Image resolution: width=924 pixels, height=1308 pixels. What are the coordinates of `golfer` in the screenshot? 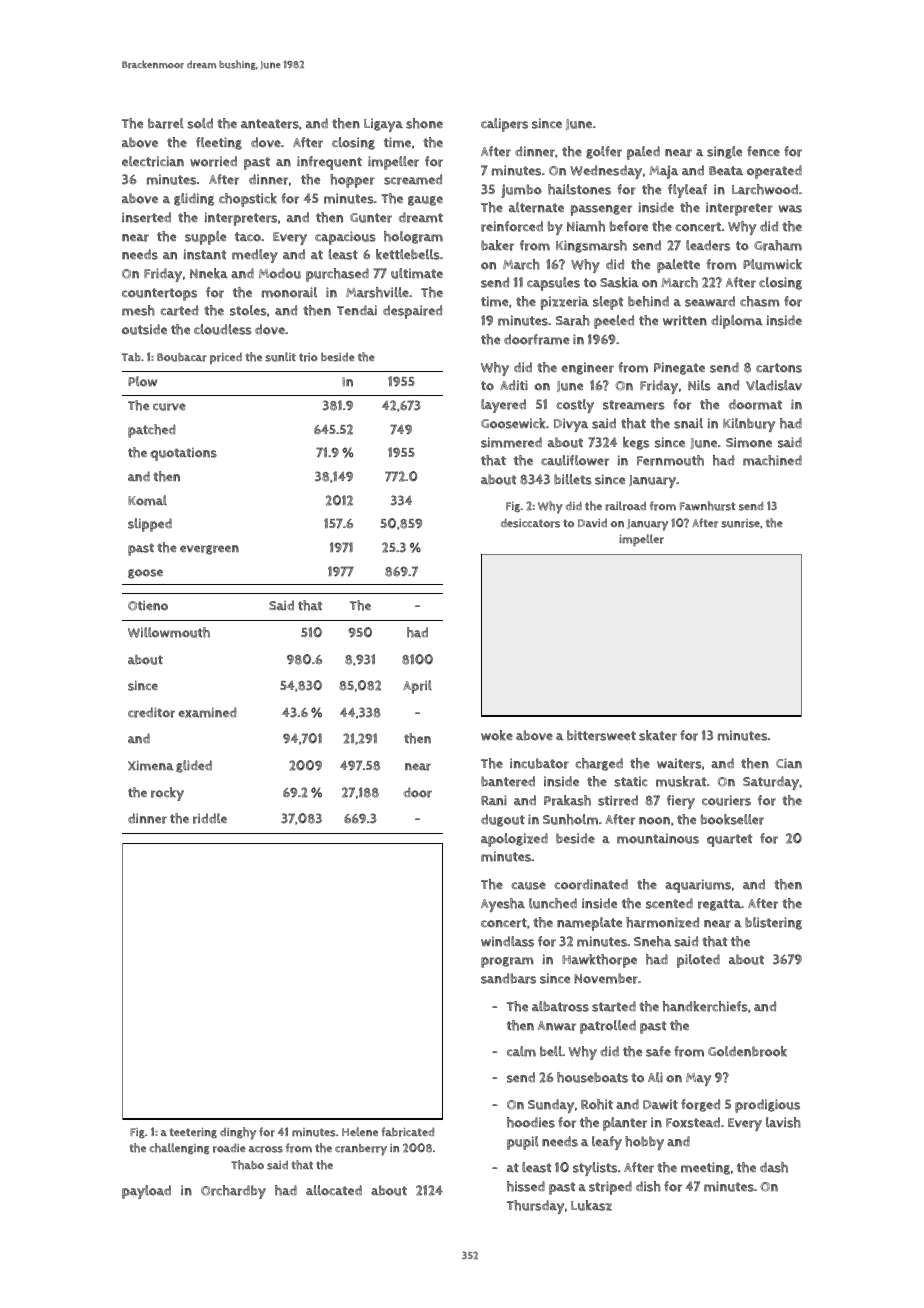 It's located at (604, 152).
